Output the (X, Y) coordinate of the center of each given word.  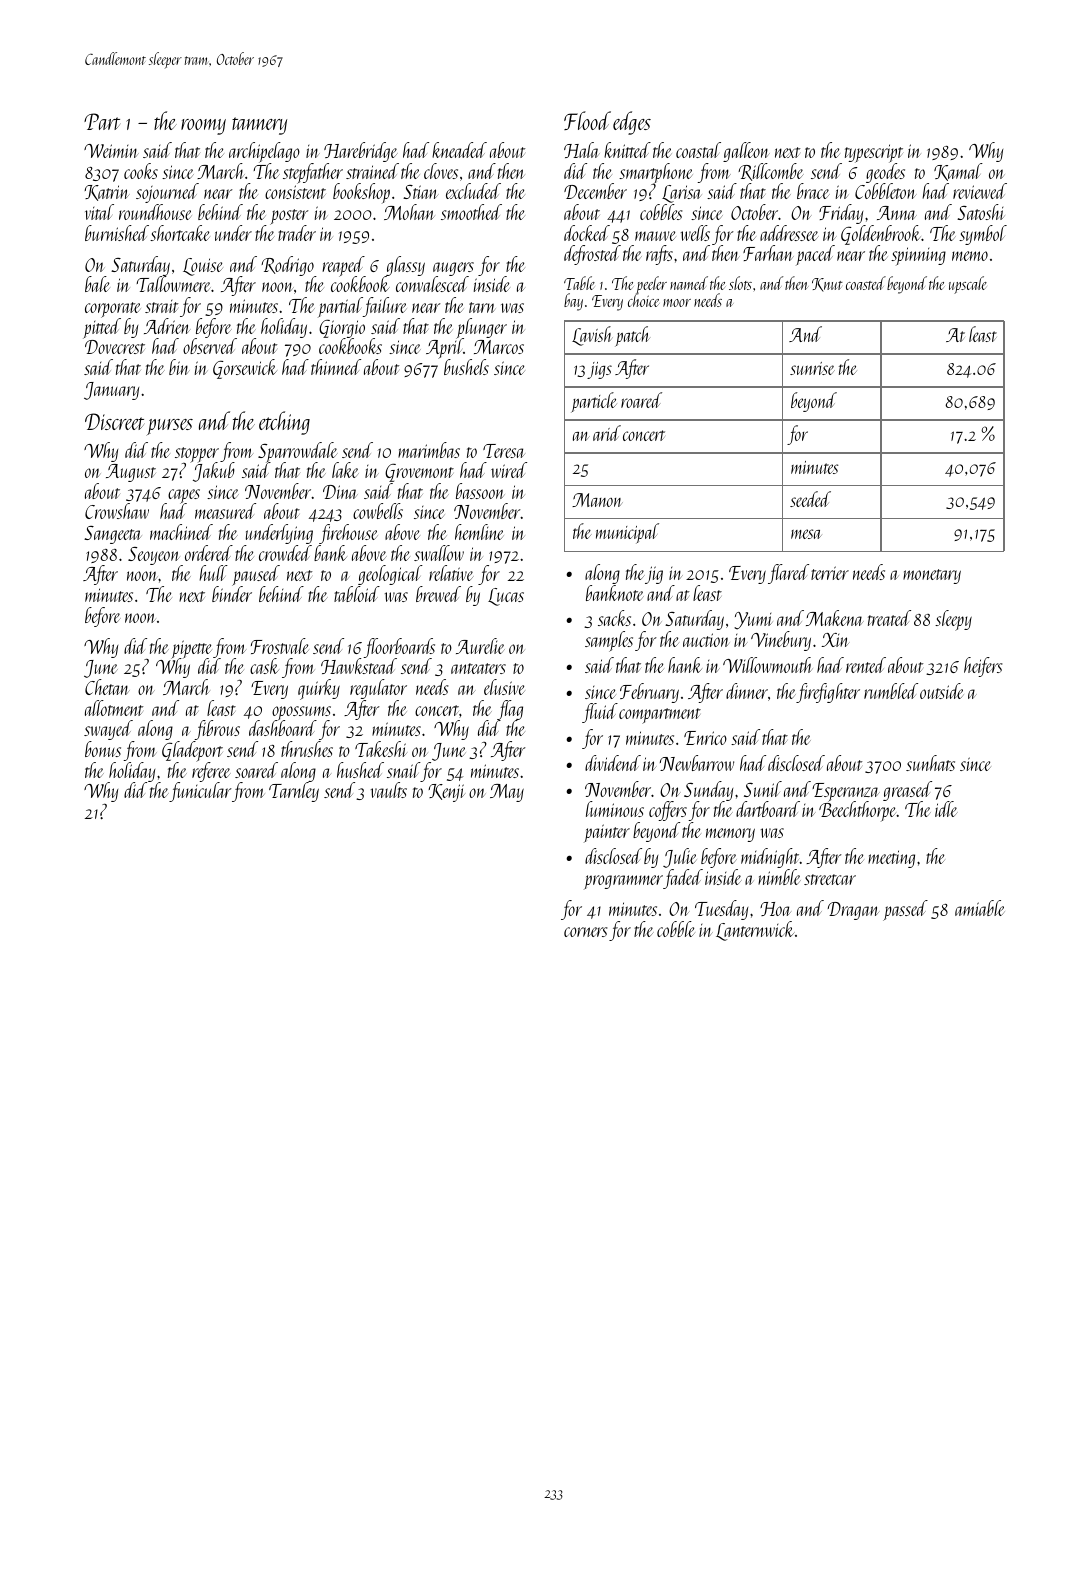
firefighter (828, 693)
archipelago (264, 152)
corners (585, 932)
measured (225, 511)
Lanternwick (755, 931)
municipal (627, 533)
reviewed (980, 191)
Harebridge (361, 152)
